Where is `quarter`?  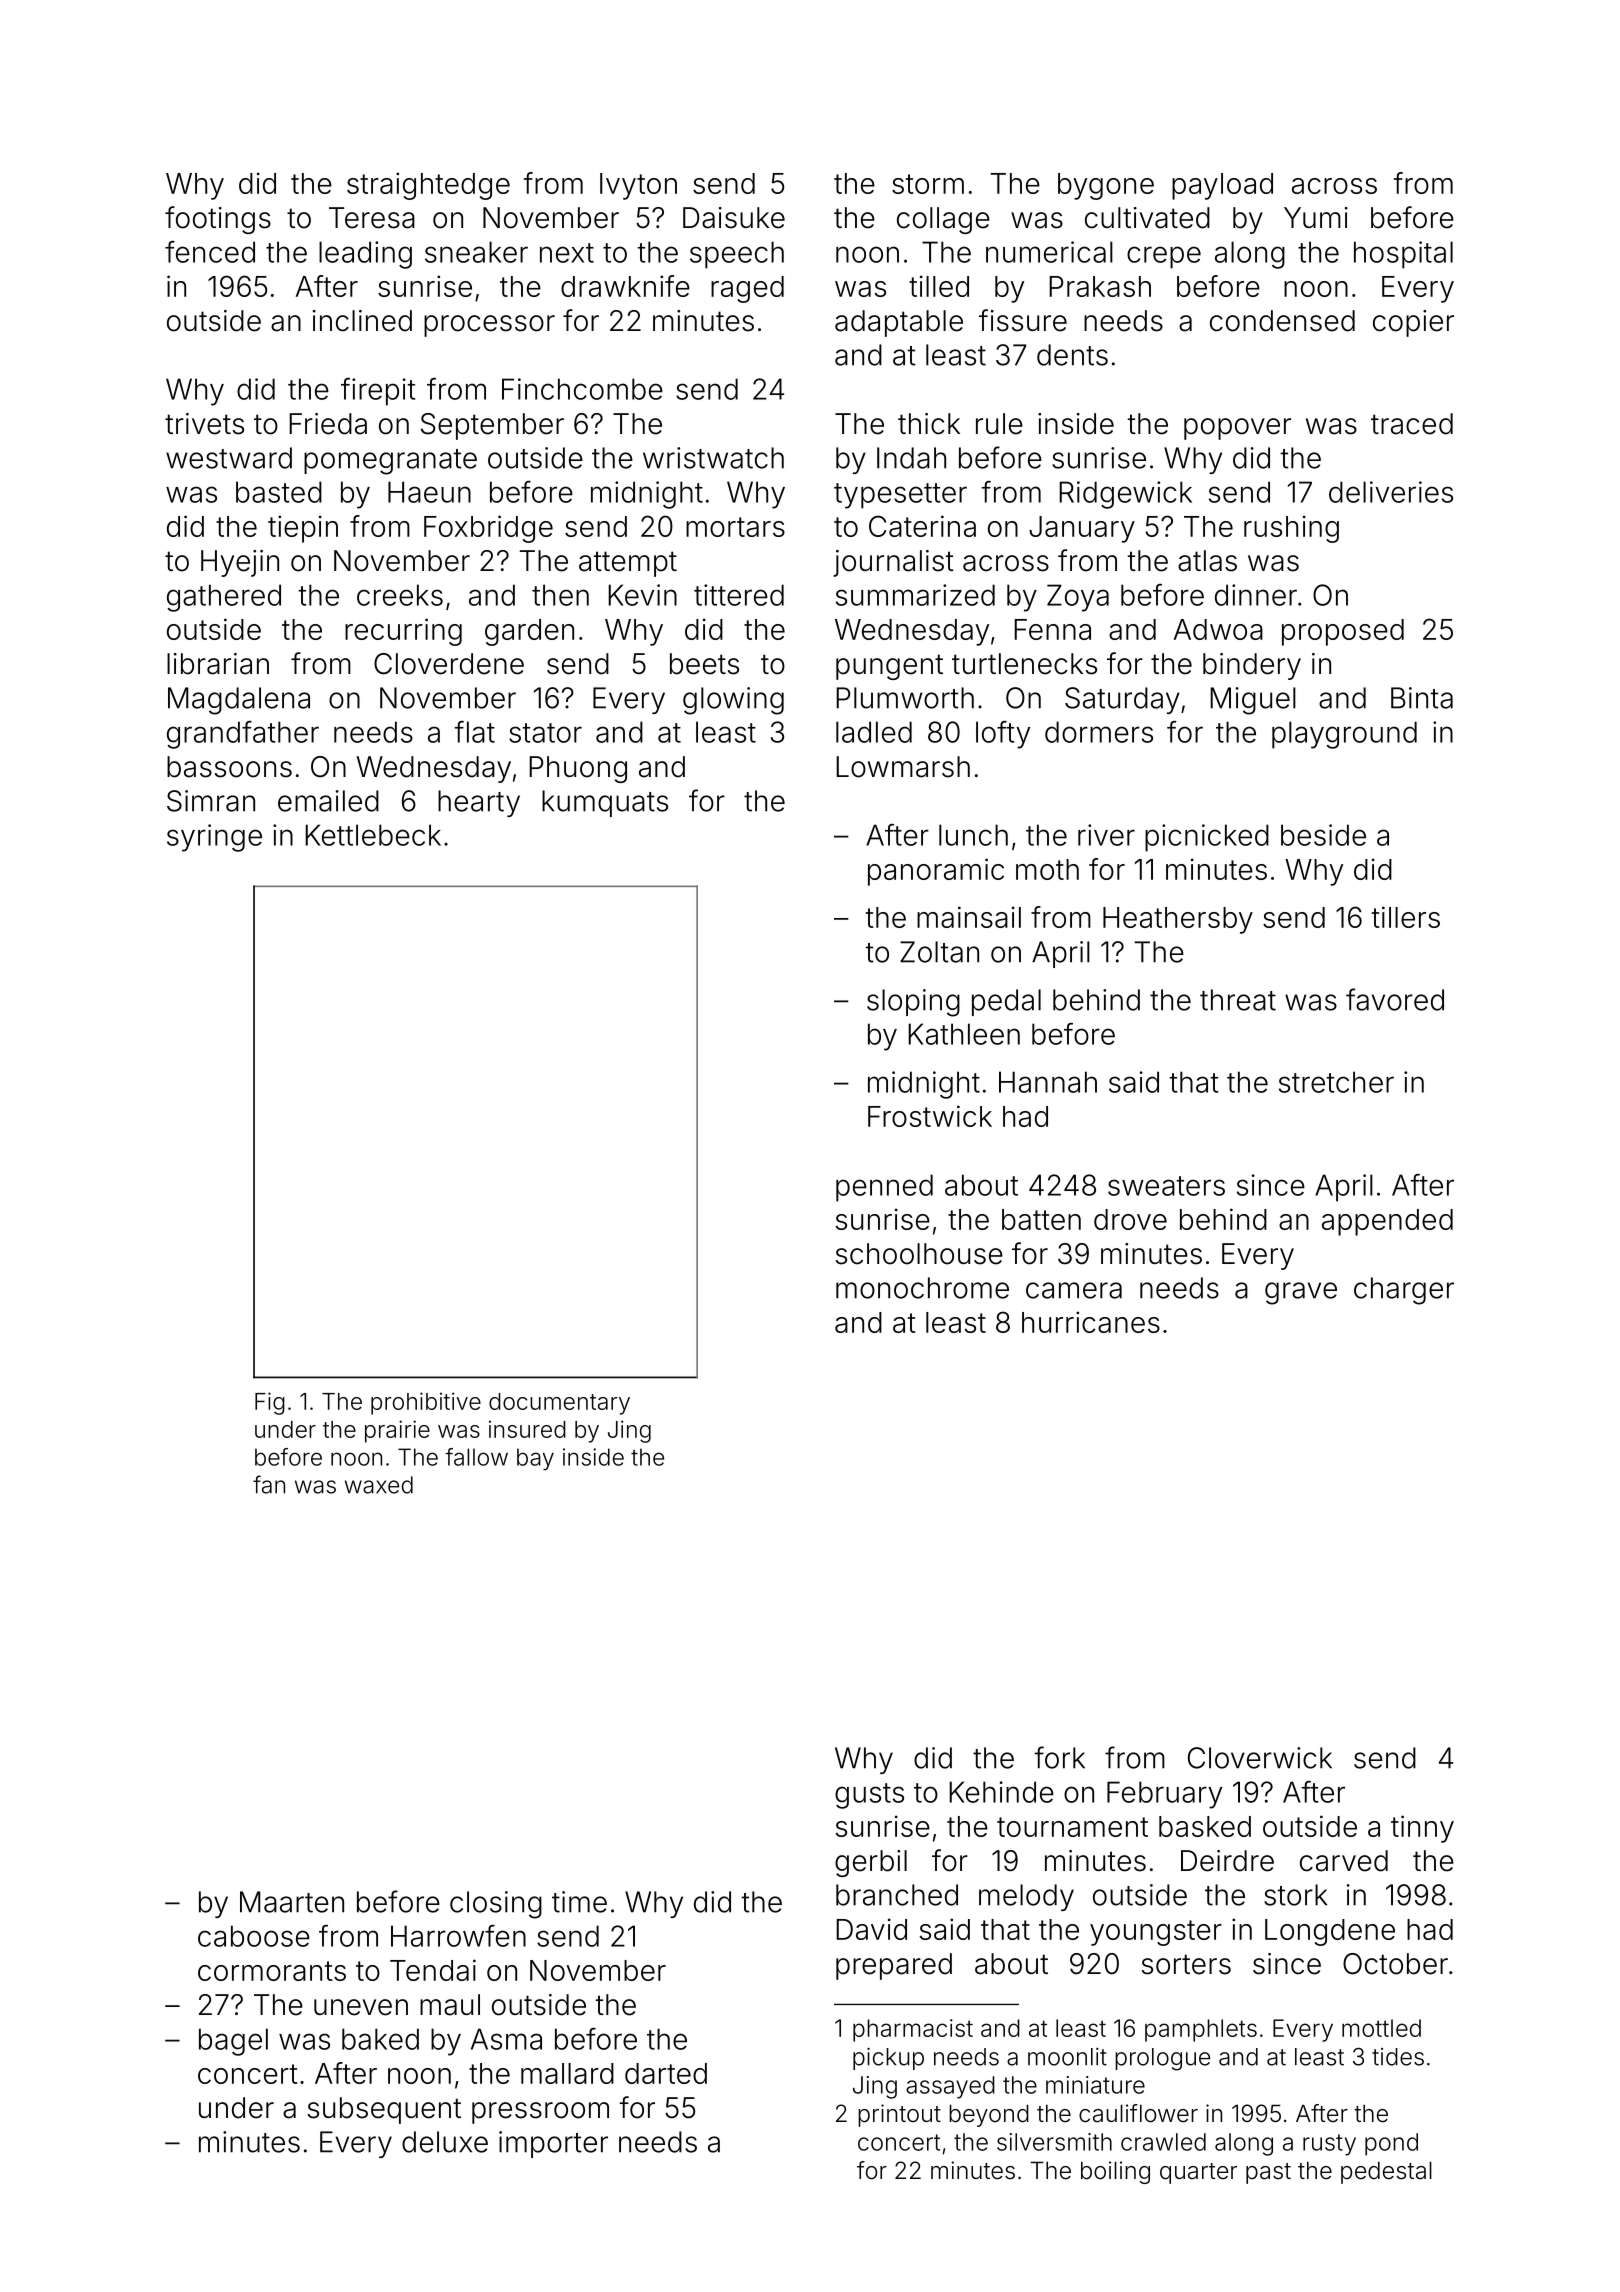
quarter is located at coordinates (1198, 2173).
